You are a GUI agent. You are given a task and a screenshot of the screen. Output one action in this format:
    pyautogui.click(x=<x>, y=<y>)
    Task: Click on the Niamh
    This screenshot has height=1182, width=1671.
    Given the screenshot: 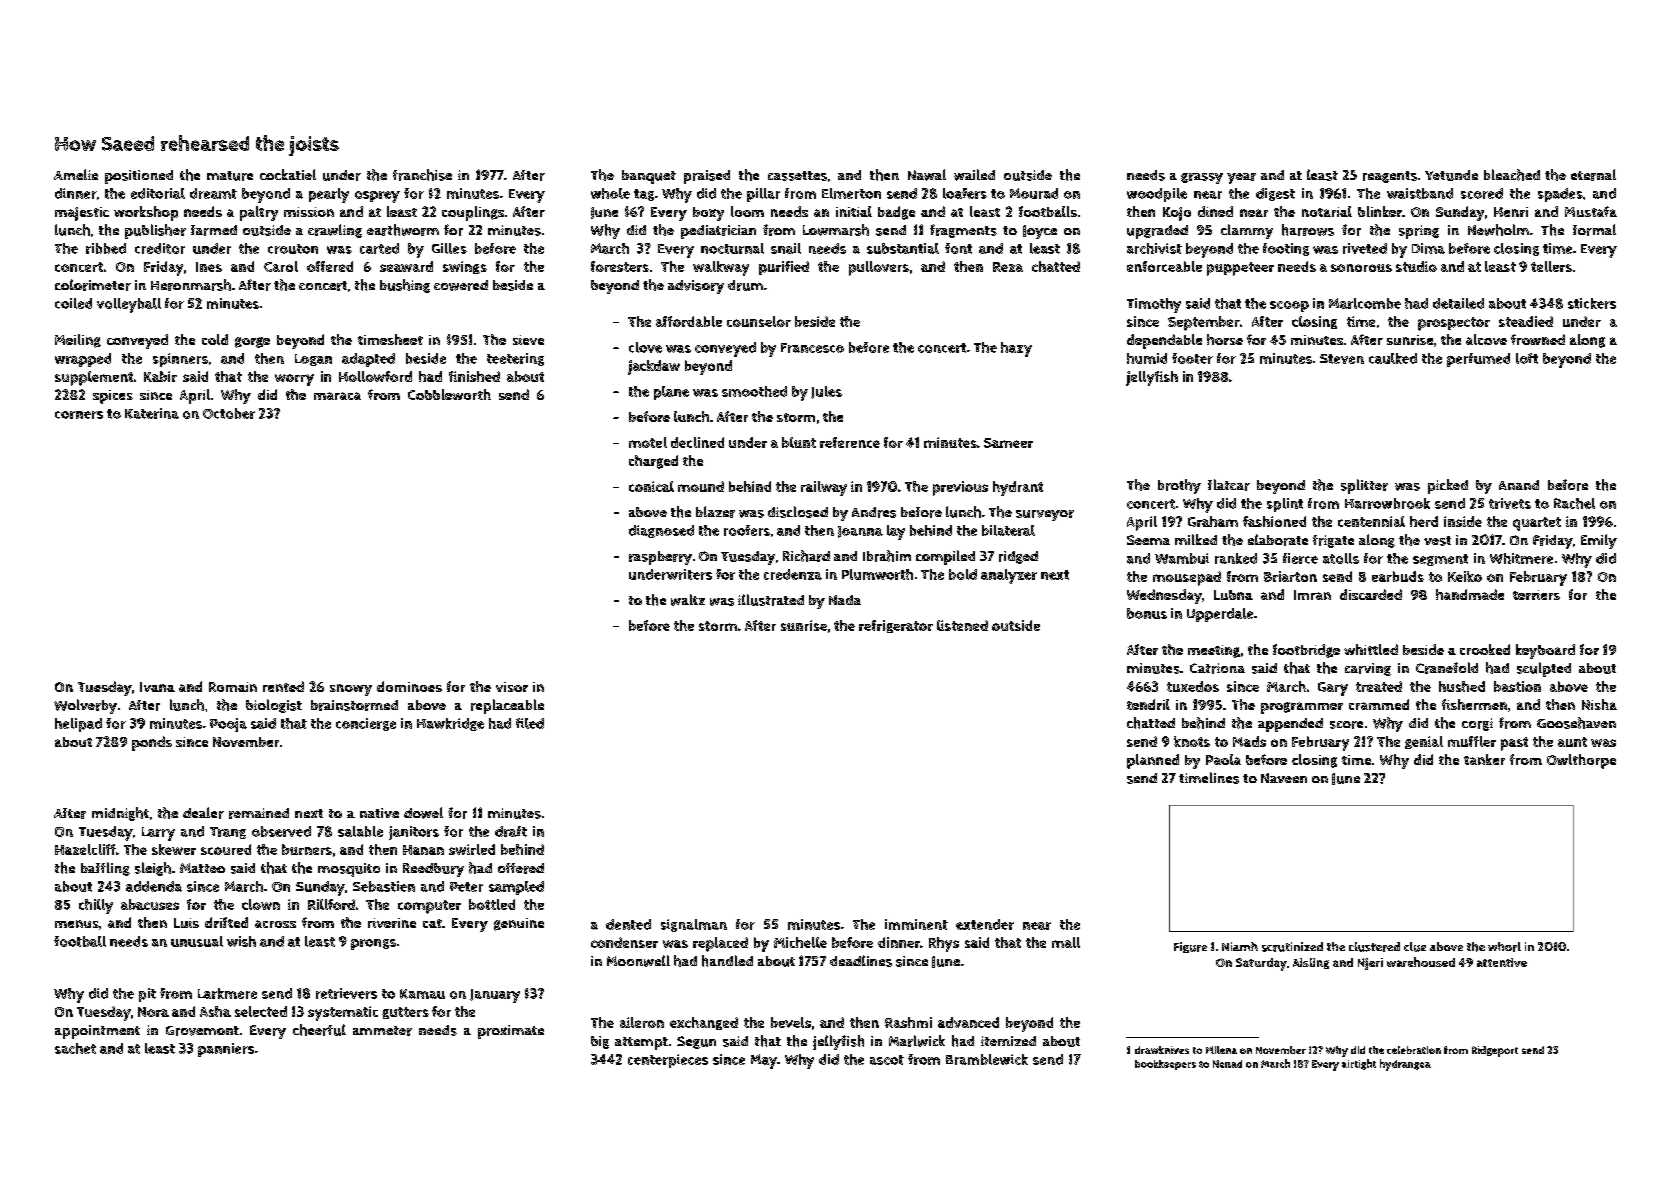 What is the action you would take?
    pyautogui.click(x=1240, y=946)
